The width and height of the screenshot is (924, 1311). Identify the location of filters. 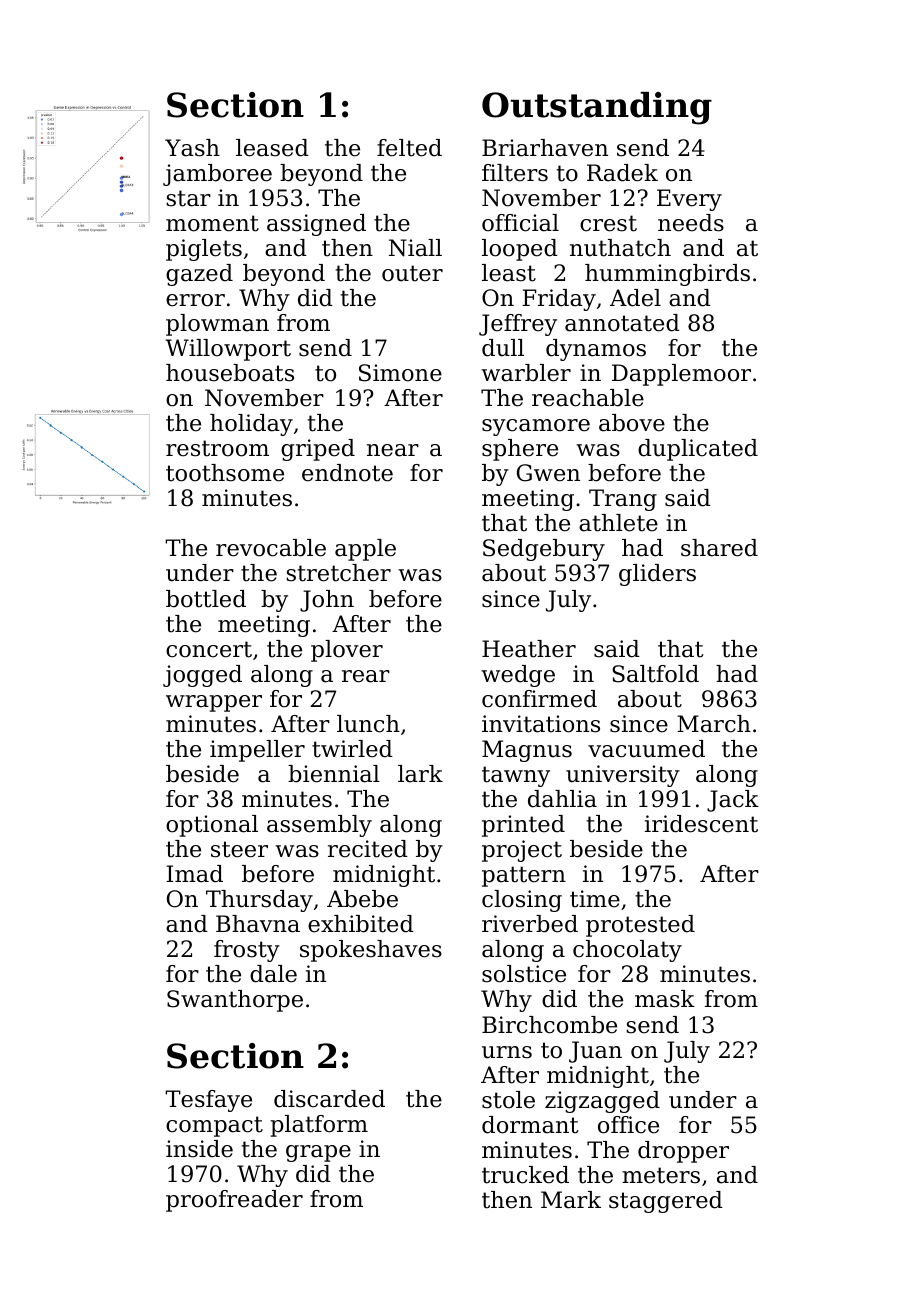
(515, 173).
